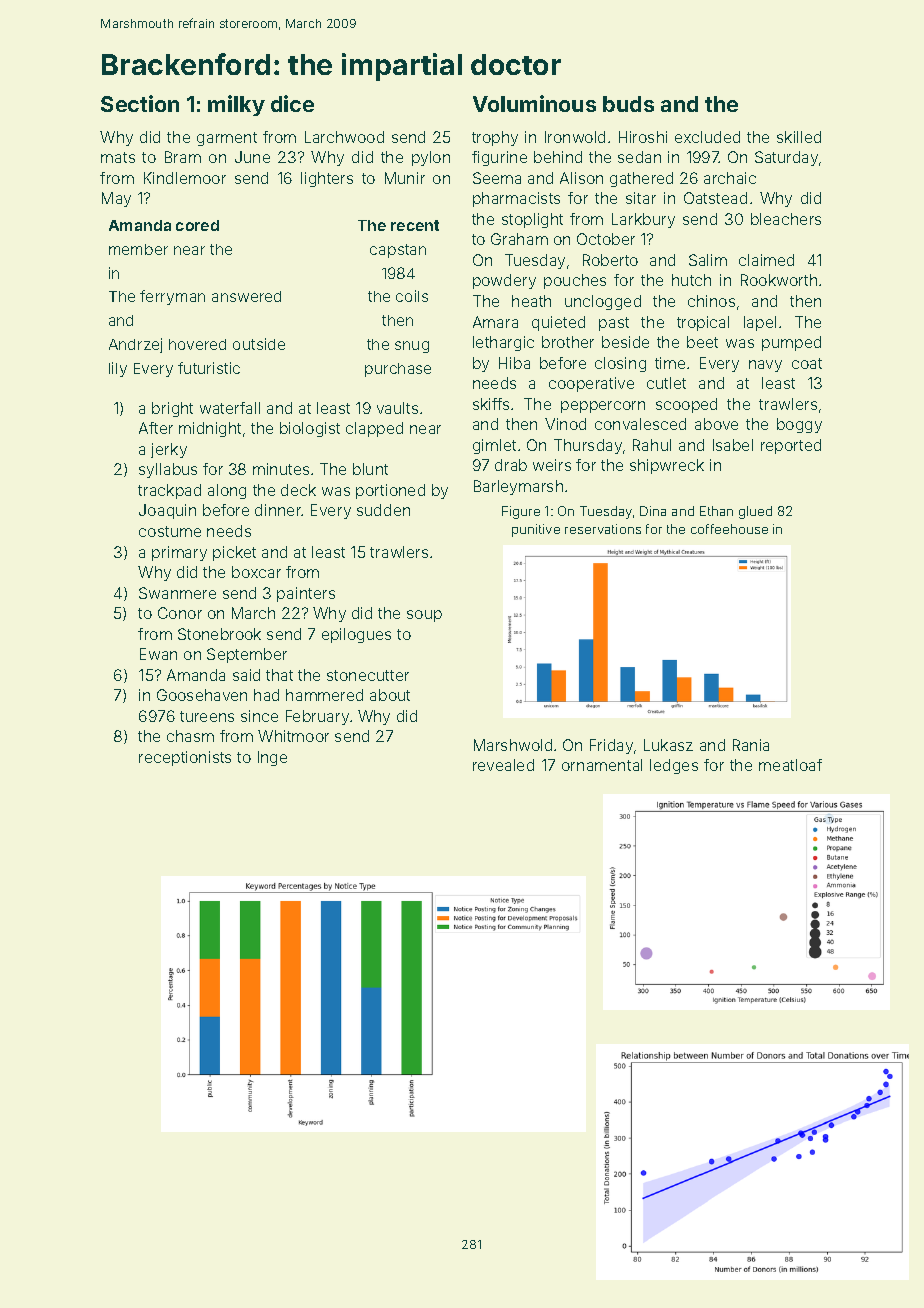 This document has height=1308, width=924. Describe the element at coordinates (246, 675) in the document. I see `said` at that location.
